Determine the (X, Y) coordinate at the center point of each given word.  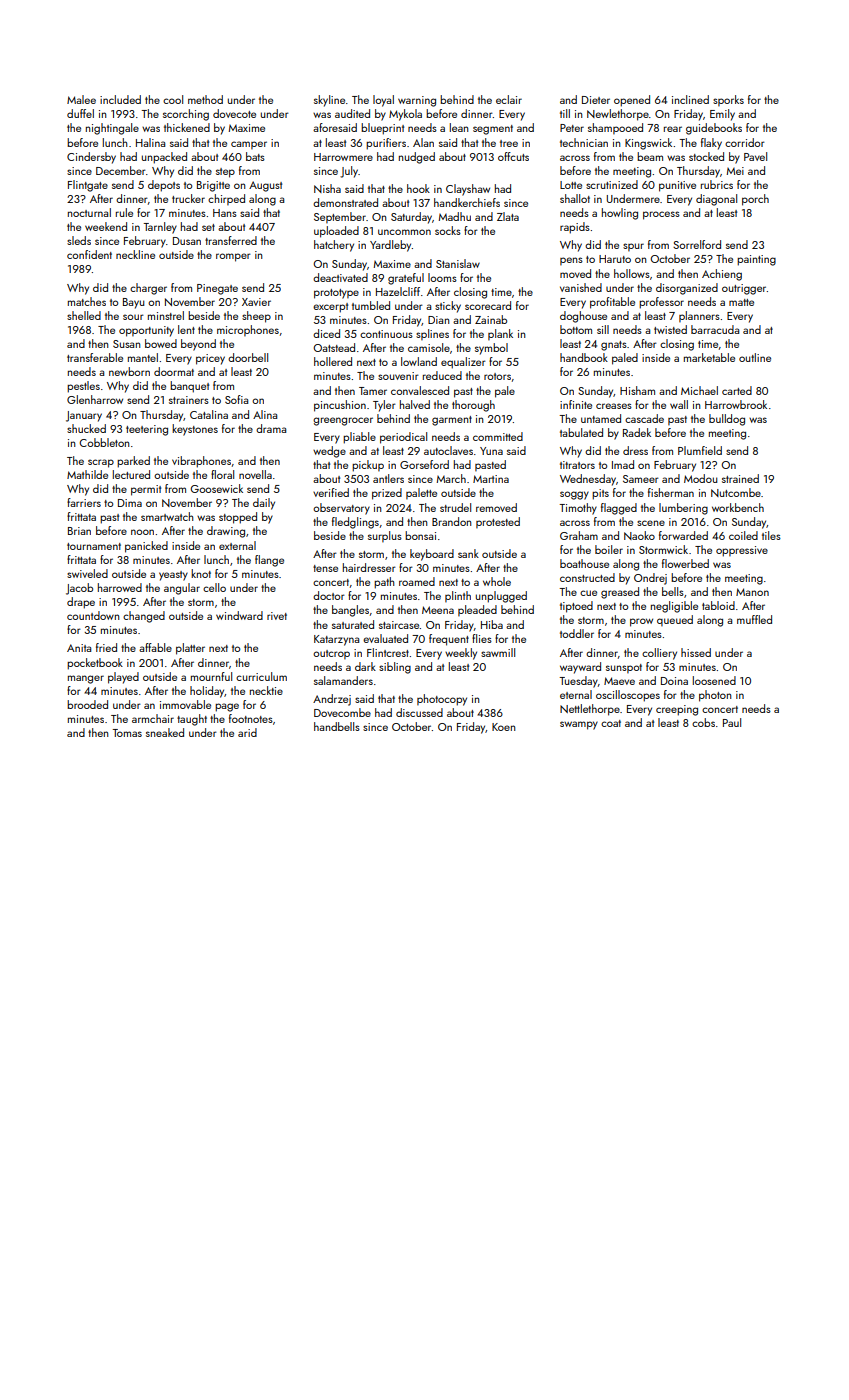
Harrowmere (343, 157)
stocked (706, 156)
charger (148, 289)
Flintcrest (388, 652)
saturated (353, 624)
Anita (79, 648)
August (265, 186)
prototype (336, 294)
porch (755, 200)
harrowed (120, 587)
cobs (703, 722)
